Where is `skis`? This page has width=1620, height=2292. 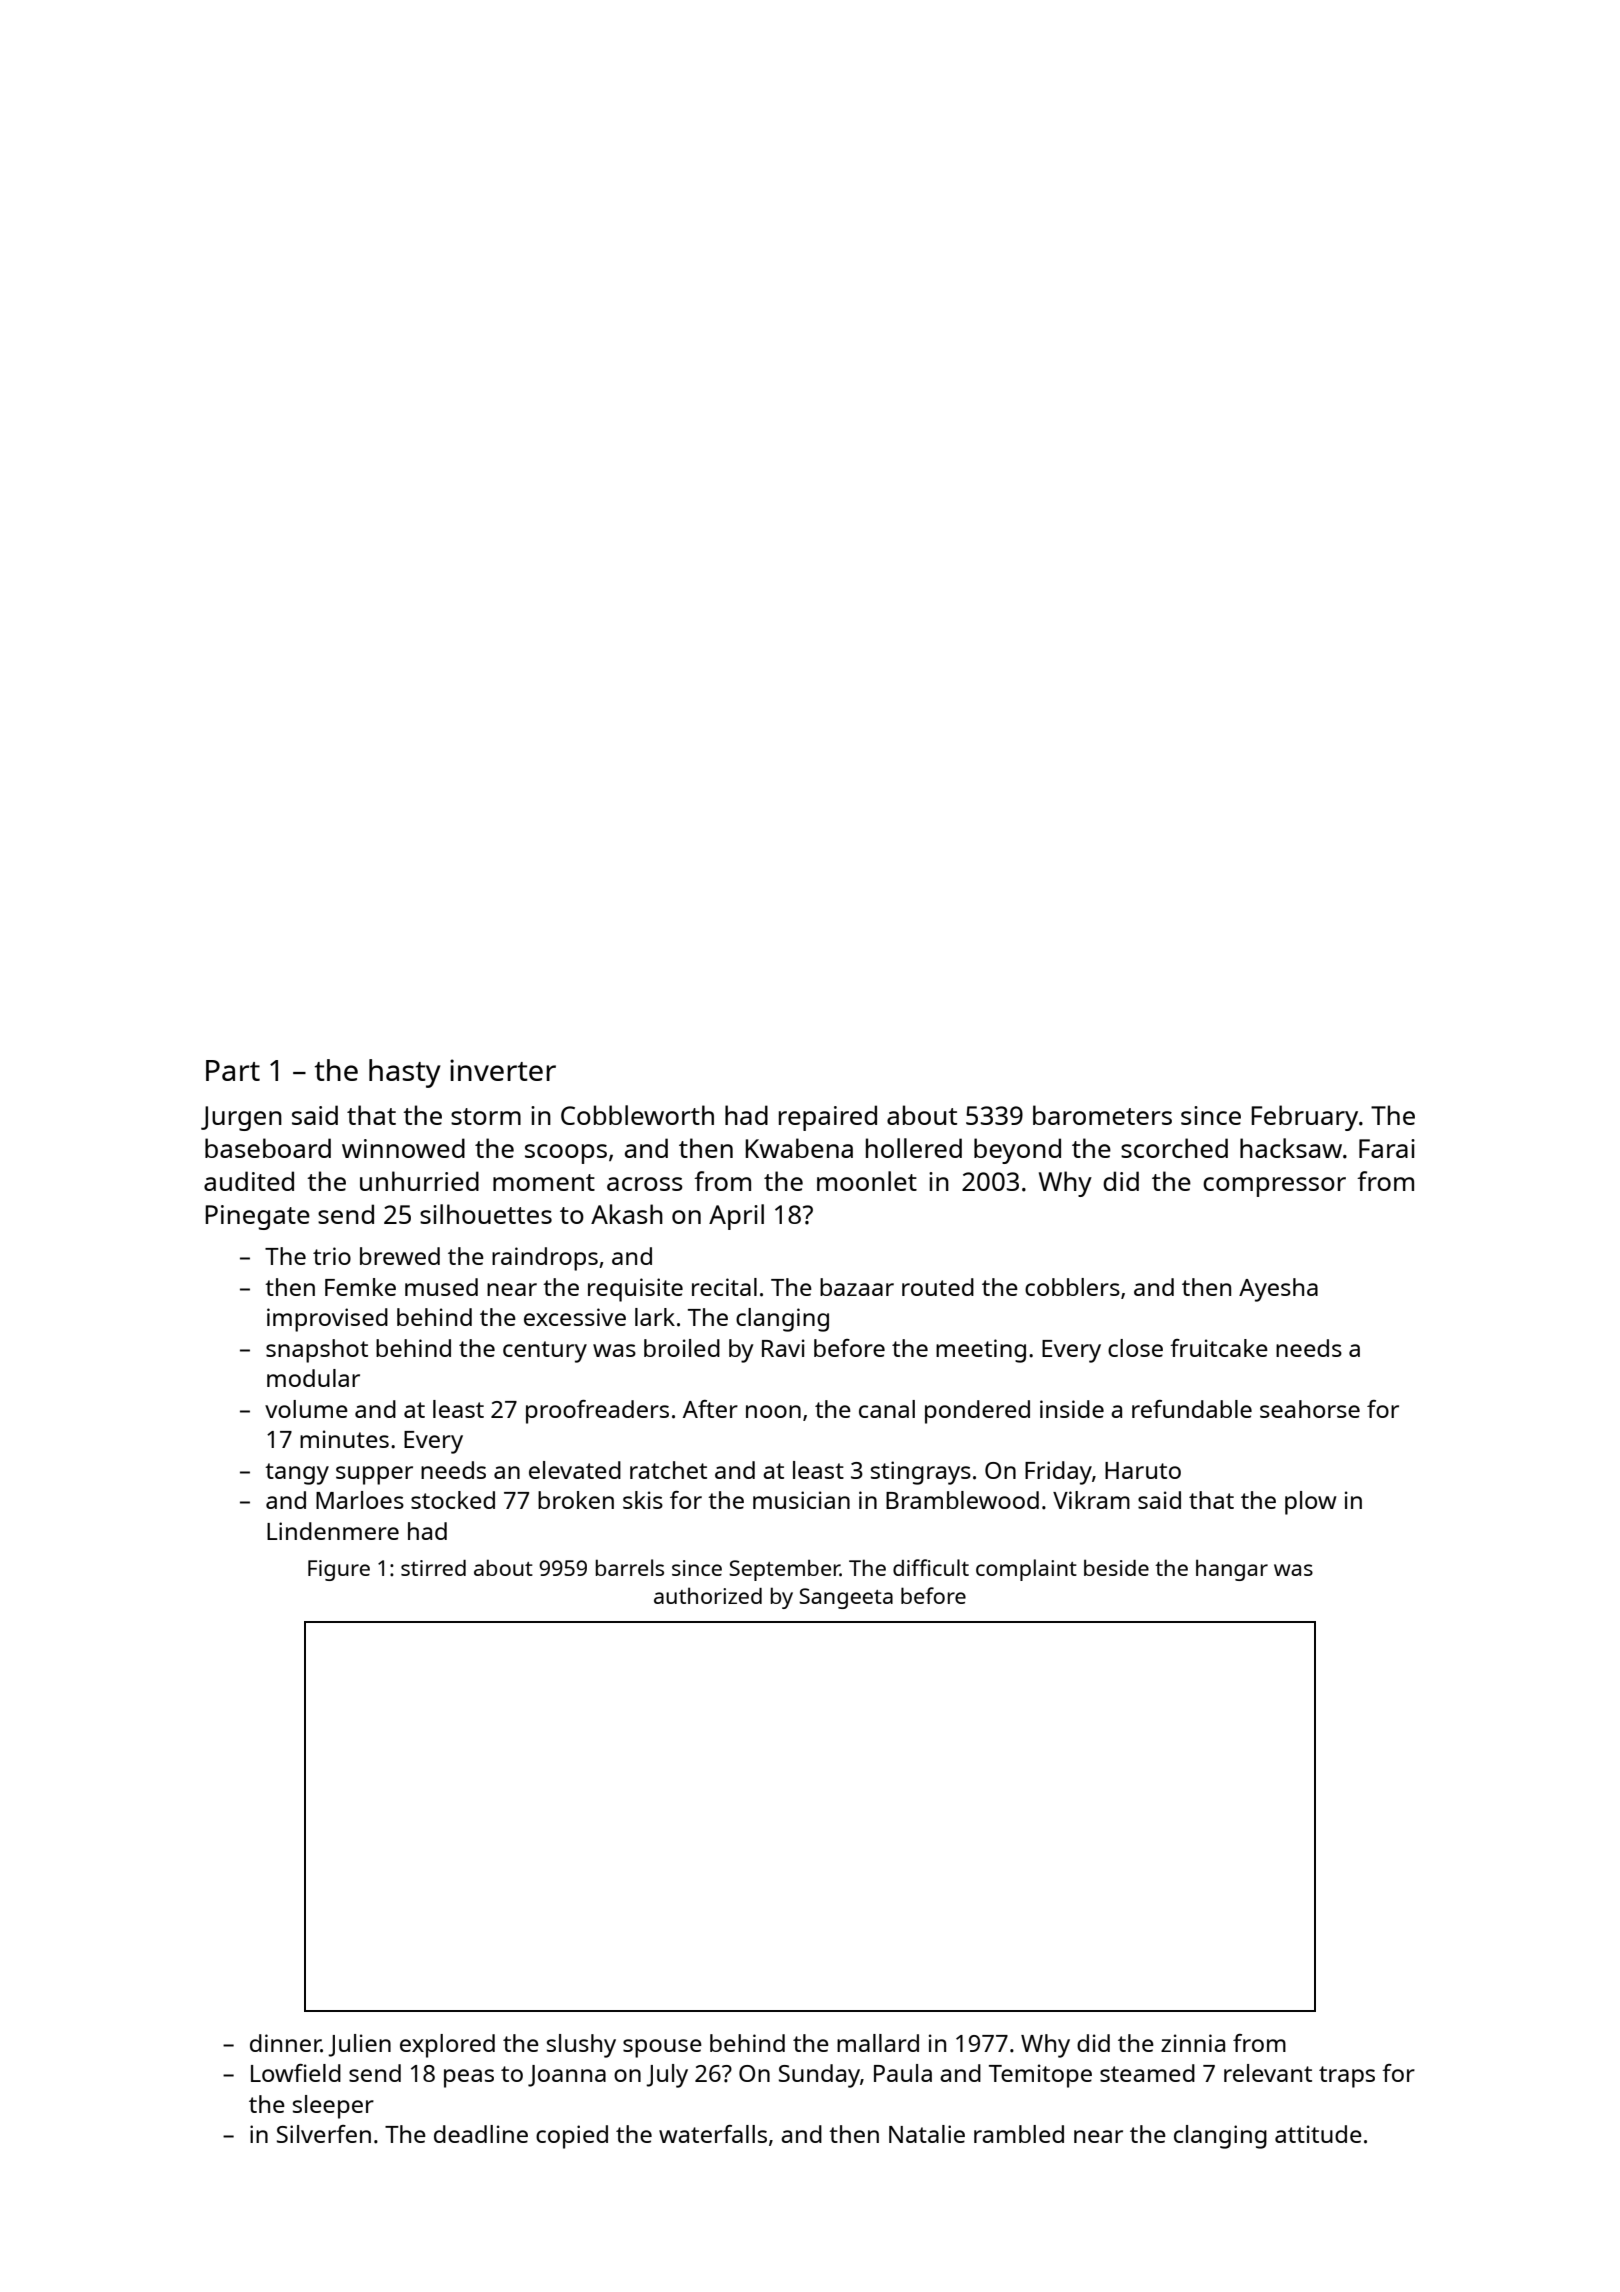 skis is located at coordinates (643, 1500).
